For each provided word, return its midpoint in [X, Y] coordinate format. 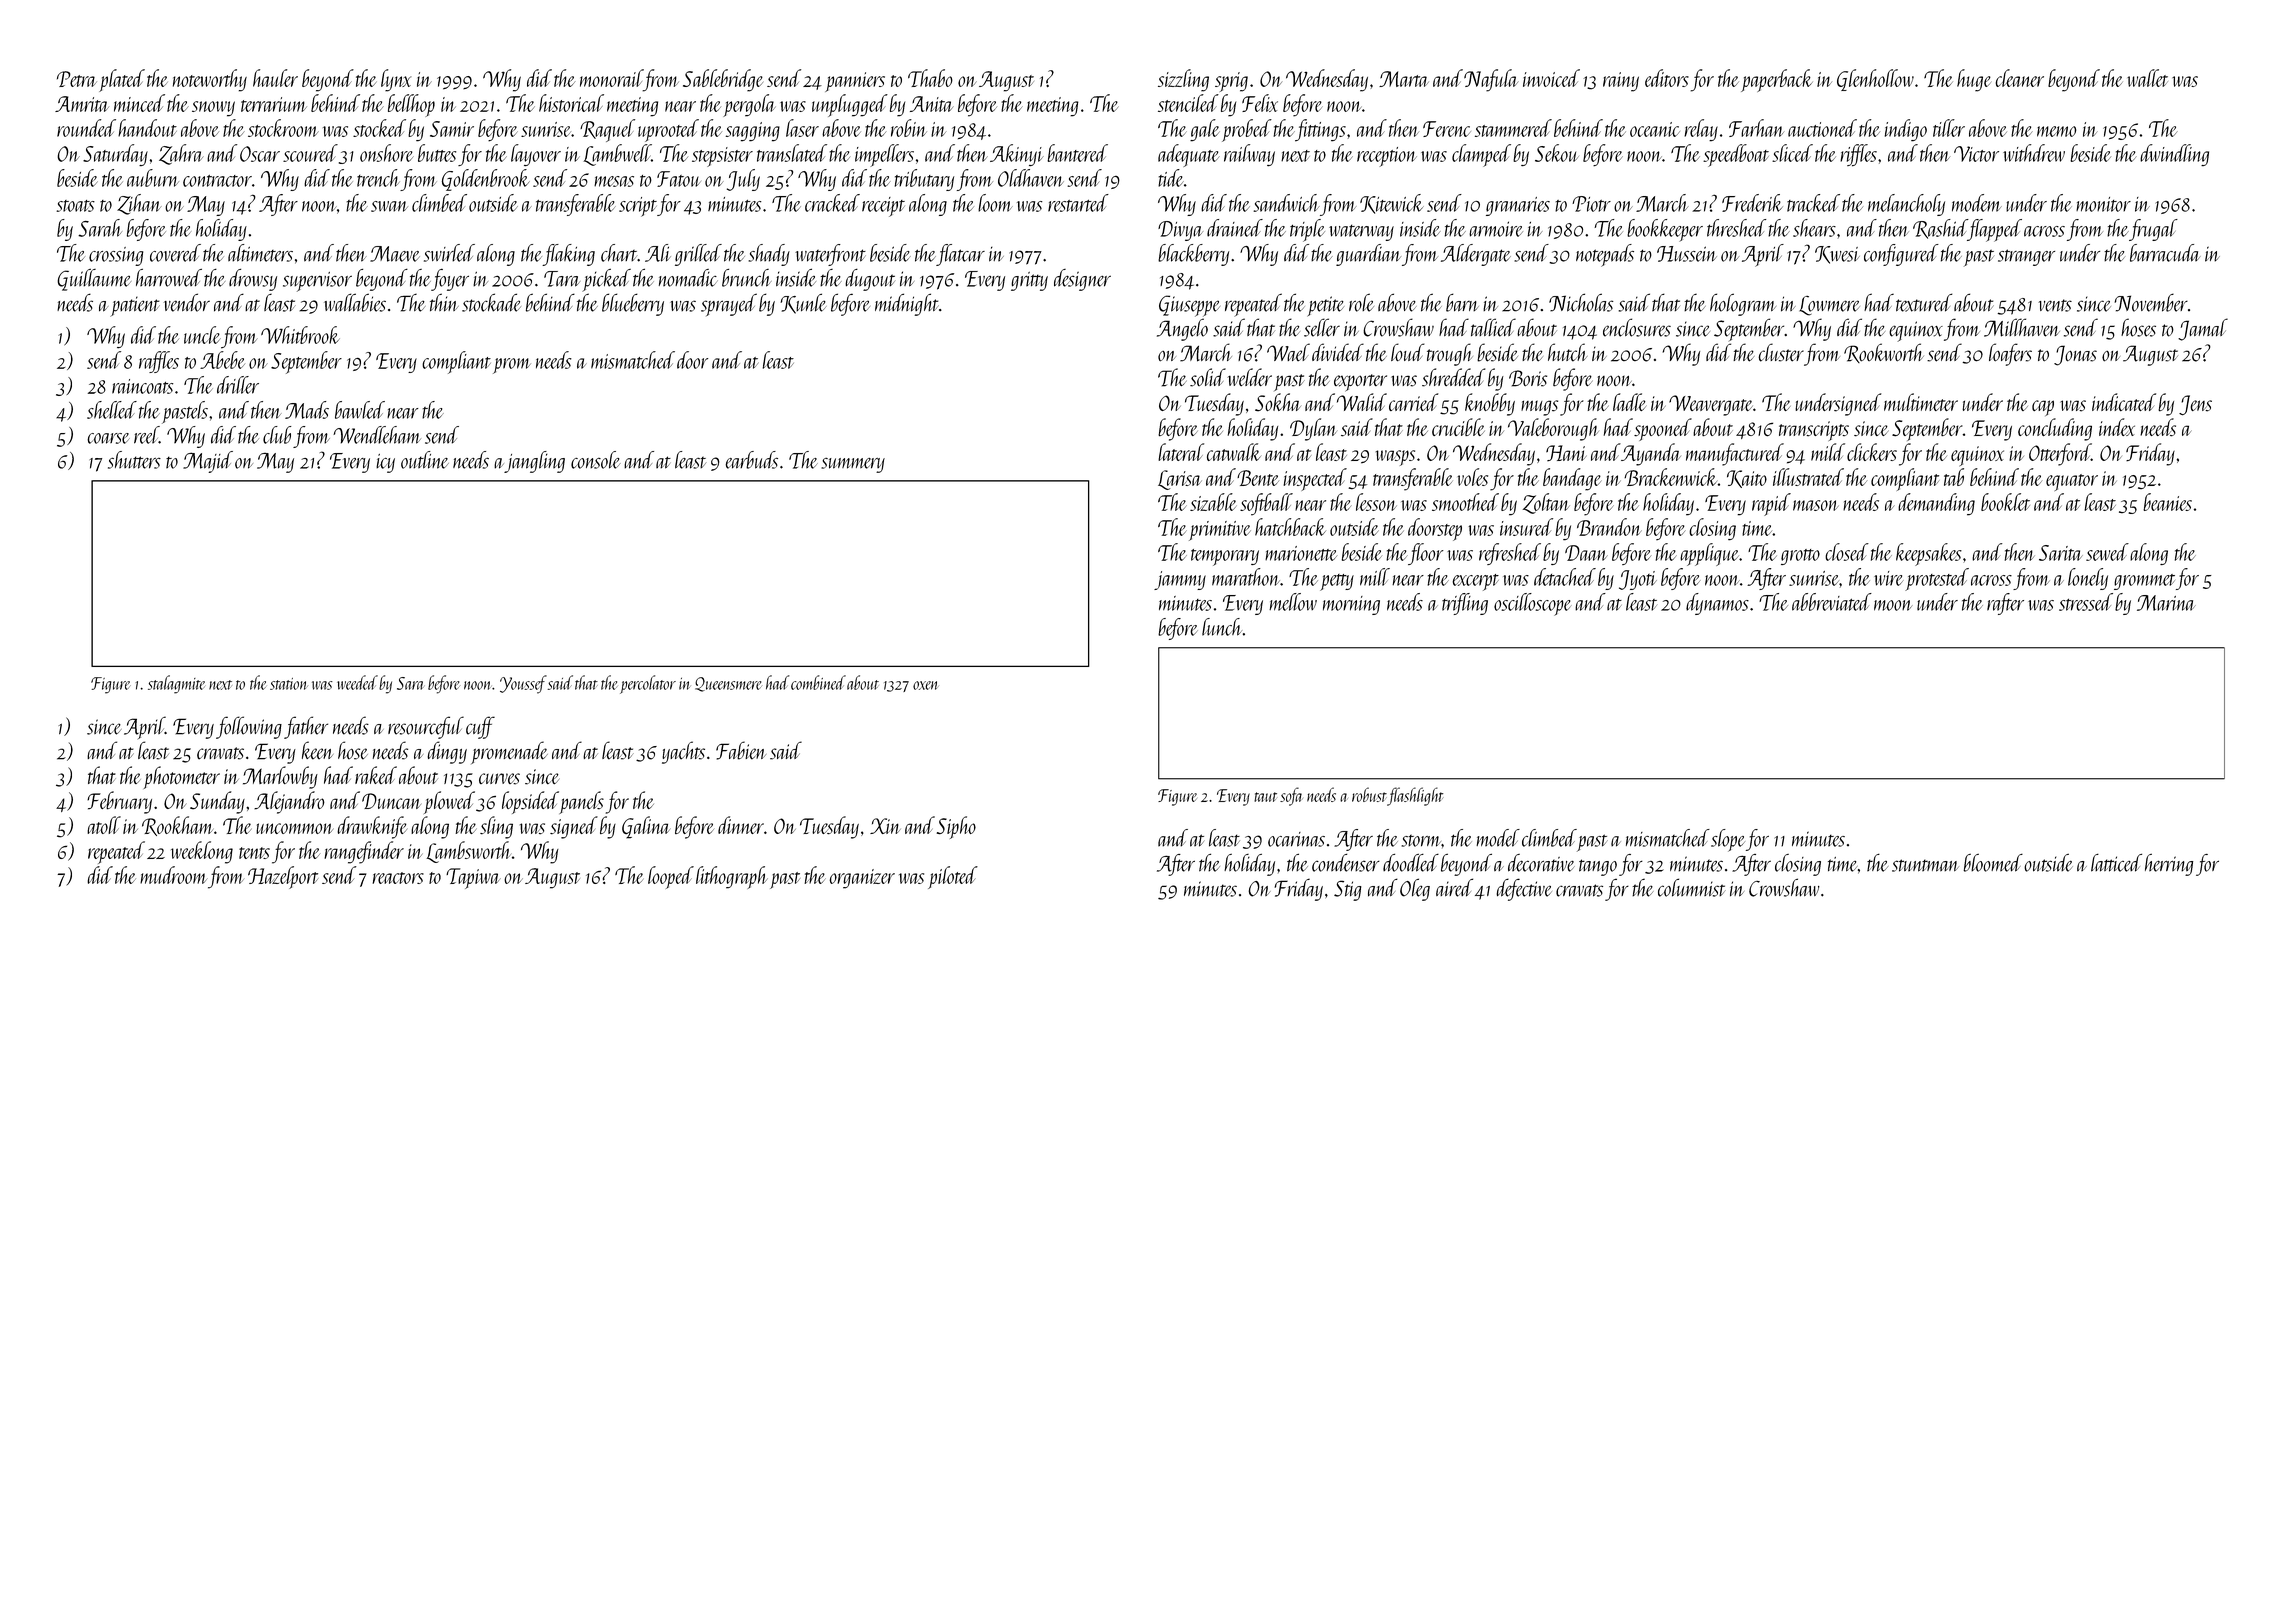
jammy [1180, 580]
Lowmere [1829, 306]
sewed [2107, 552]
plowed [449, 802]
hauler [275, 78]
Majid [208, 462]
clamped [1481, 155]
